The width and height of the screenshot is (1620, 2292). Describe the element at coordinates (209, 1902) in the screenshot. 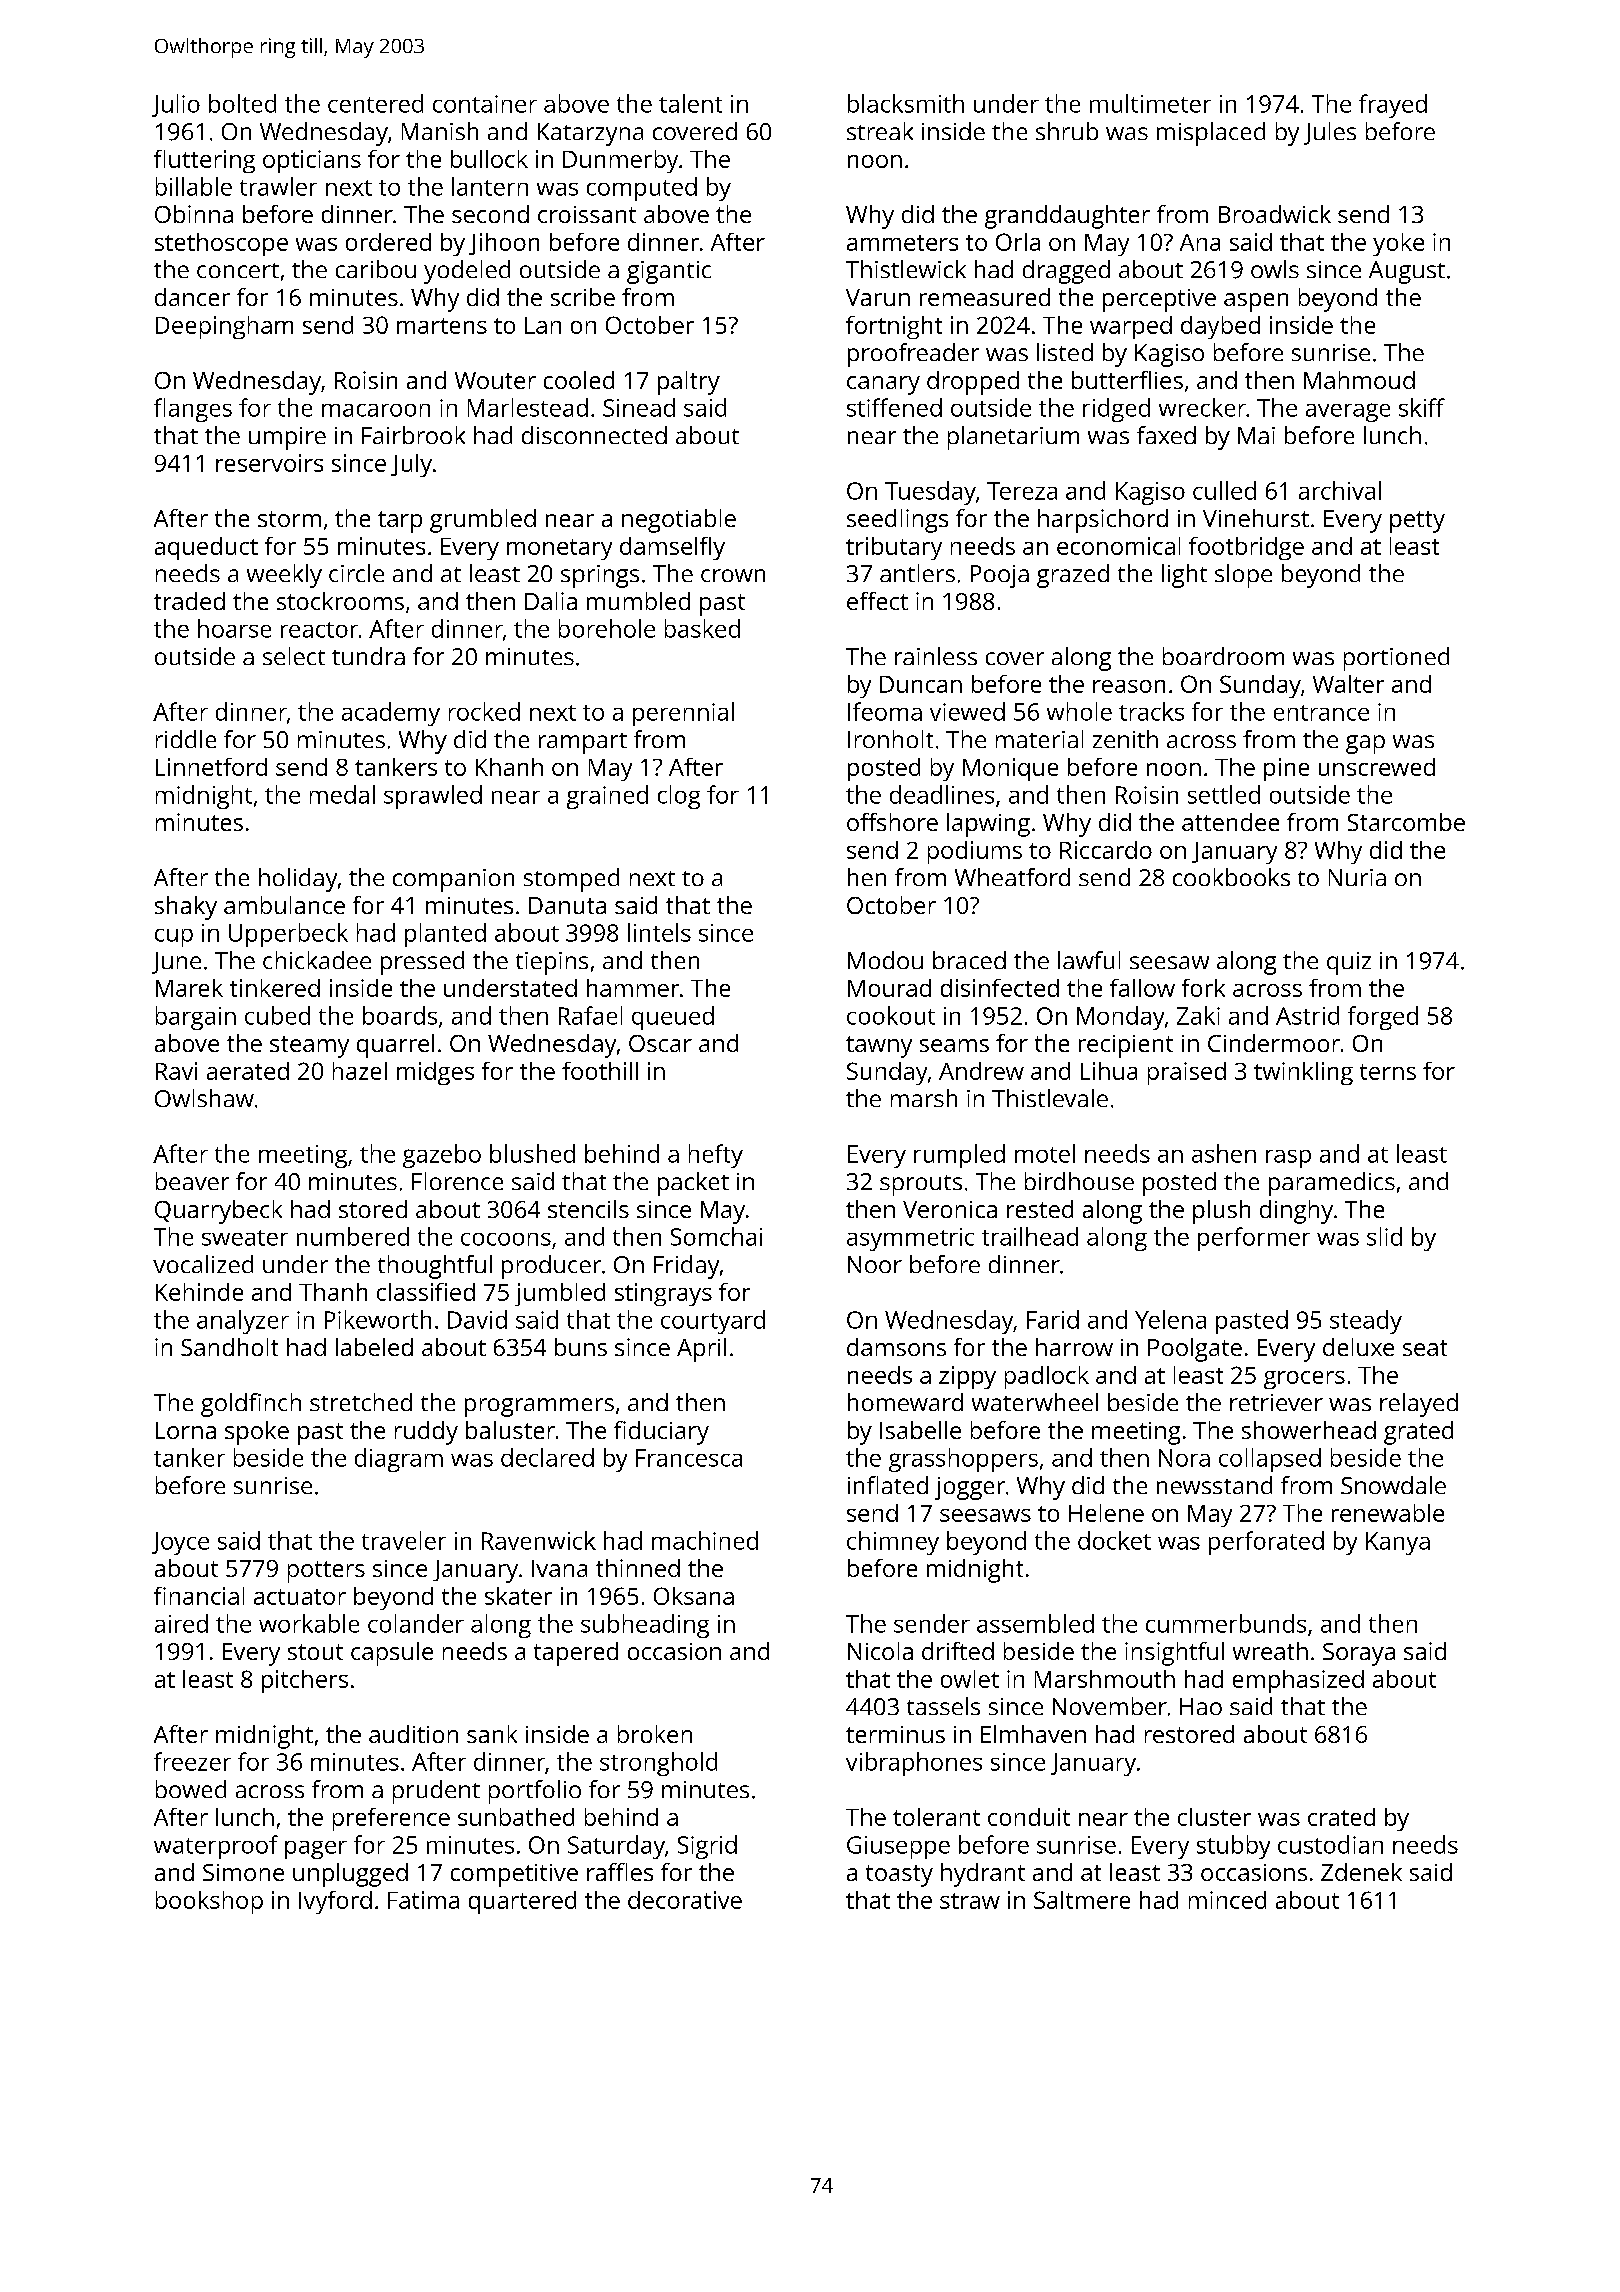

I see `bookshop` at that location.
